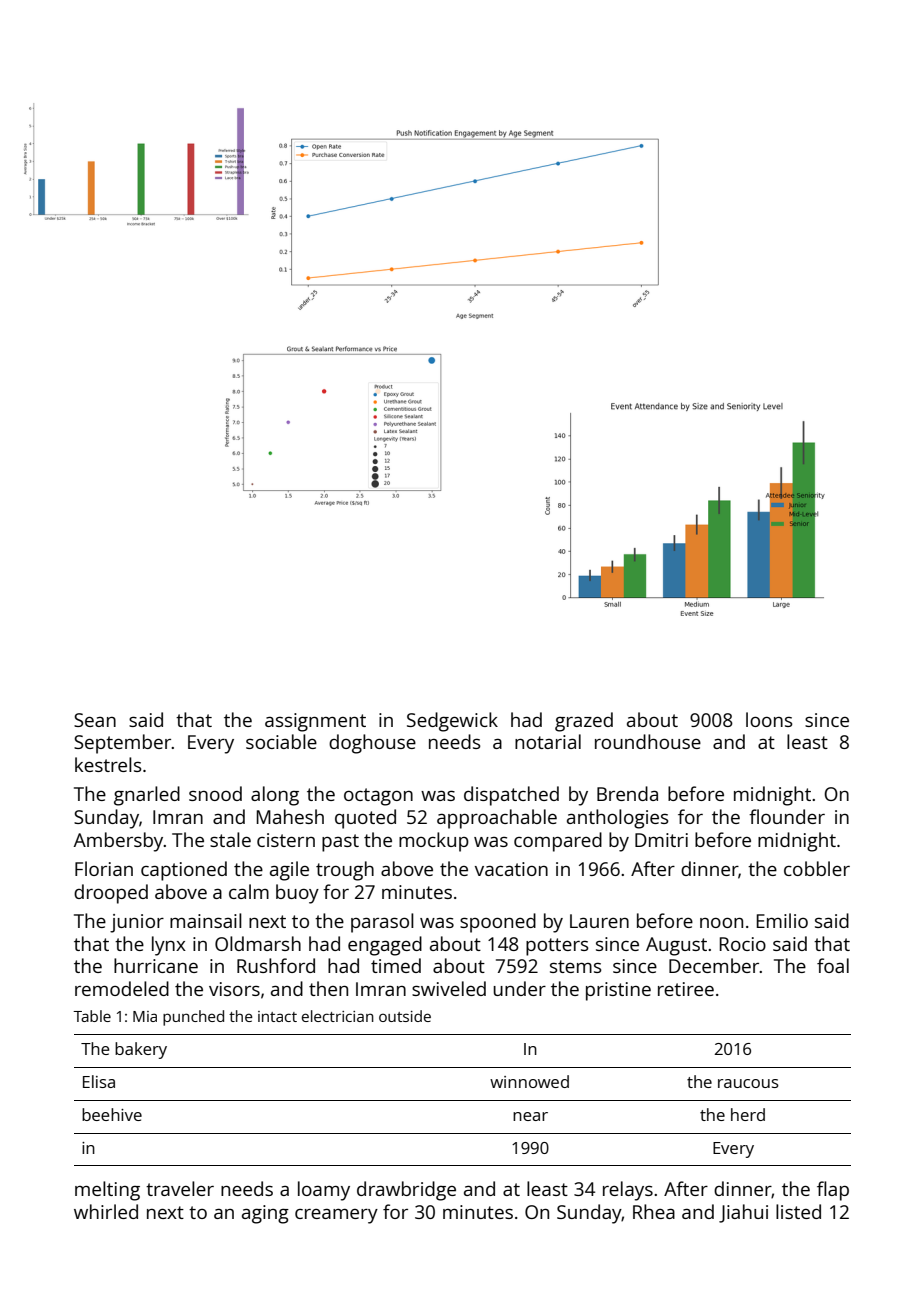  Describe the element at coordinates (234, 989) in the document. I see `visors` at that location.
